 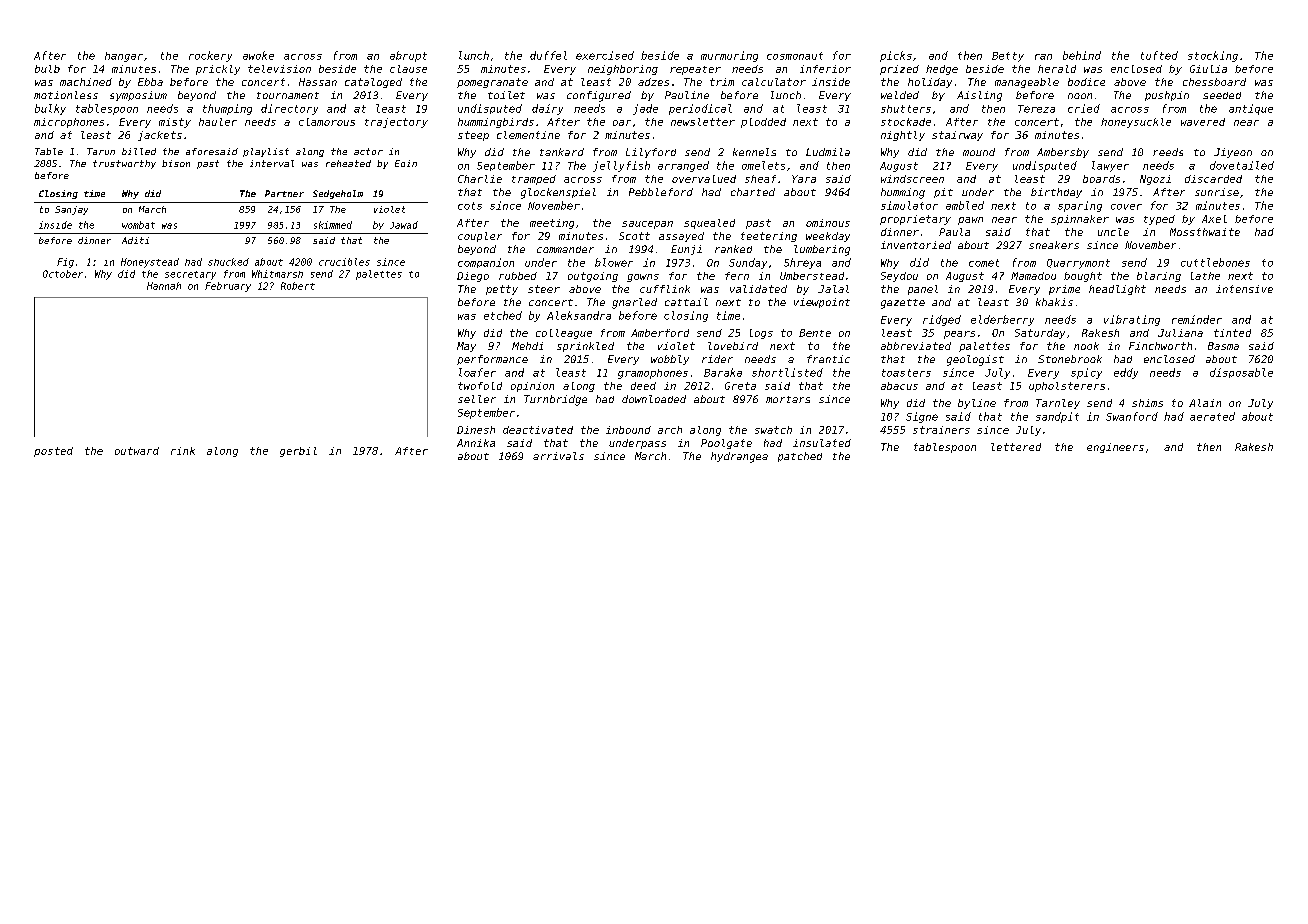 I want to click on Ebba, so click(x=150, y=82).
